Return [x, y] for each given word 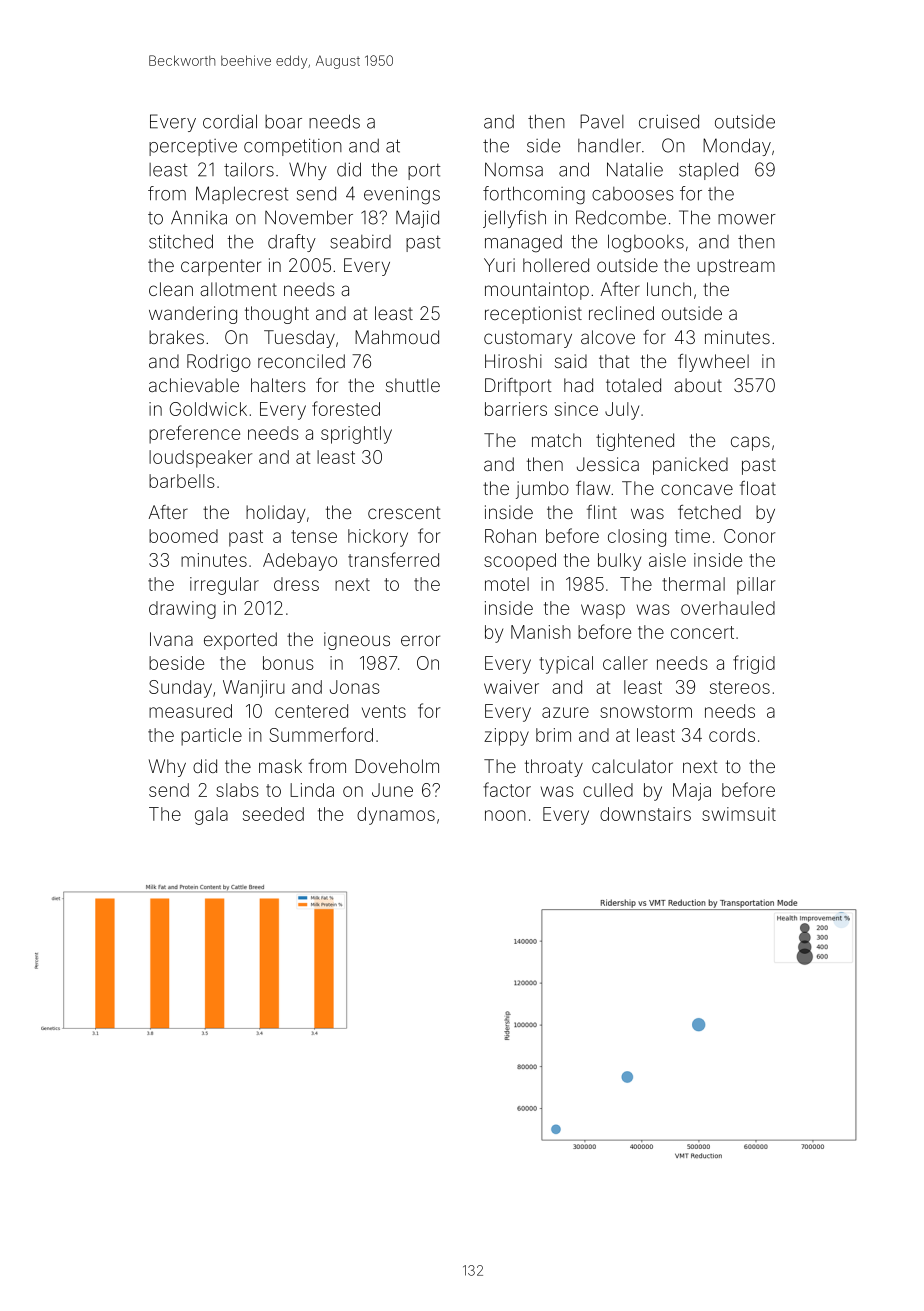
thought [277, 315]
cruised [669, 121]
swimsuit [739, 814]
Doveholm [397, 766]
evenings [402, 195]
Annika [199, 217]
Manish [541, 632]
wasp [603, 611]
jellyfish [514, 219]
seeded [273, 814]
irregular [224, 586]
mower [747, 219]
